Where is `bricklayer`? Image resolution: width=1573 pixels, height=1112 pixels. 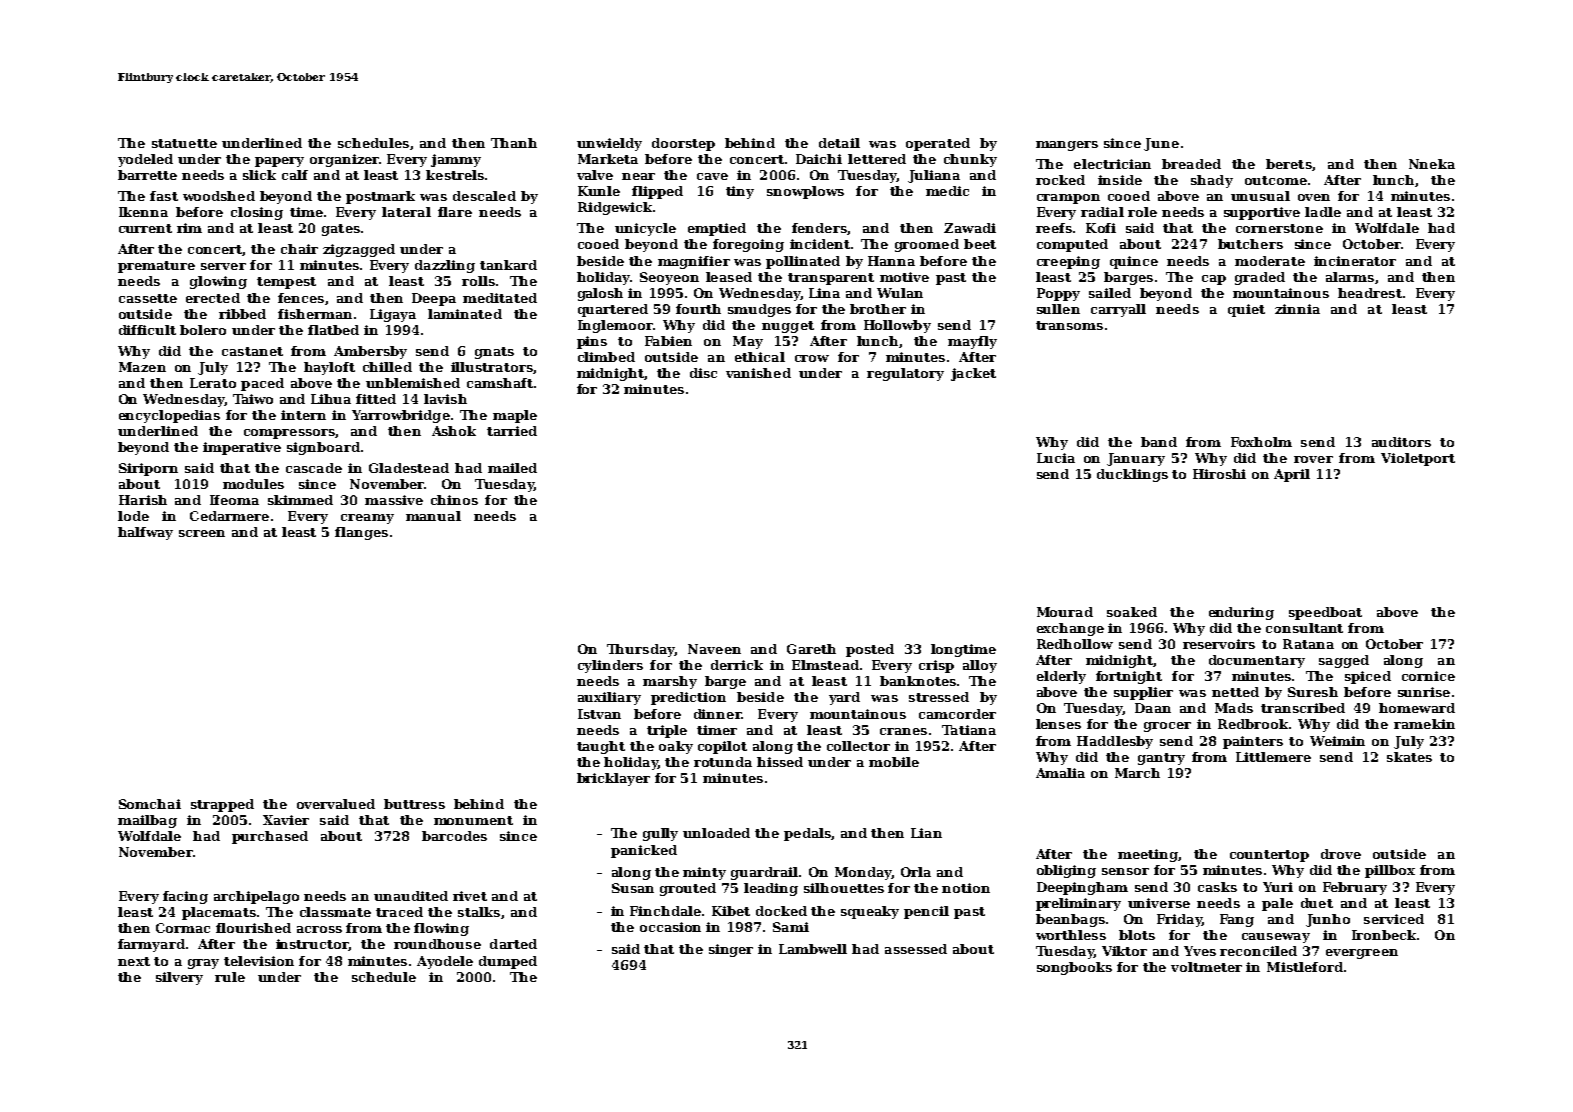 bricklayer is located at coordinates (613, 779).
